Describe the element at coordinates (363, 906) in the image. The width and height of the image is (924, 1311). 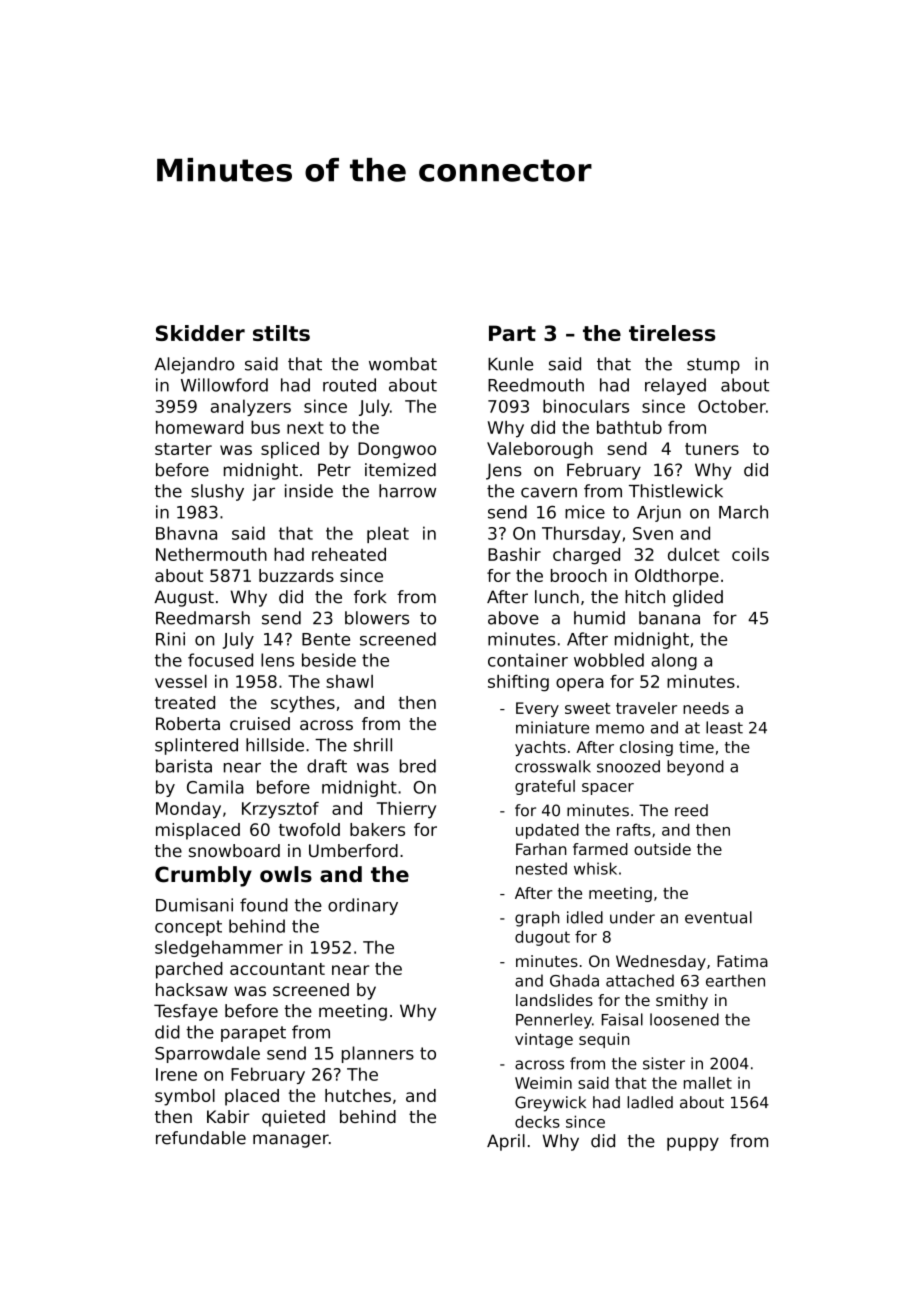
I see `ordinary` at that location.
